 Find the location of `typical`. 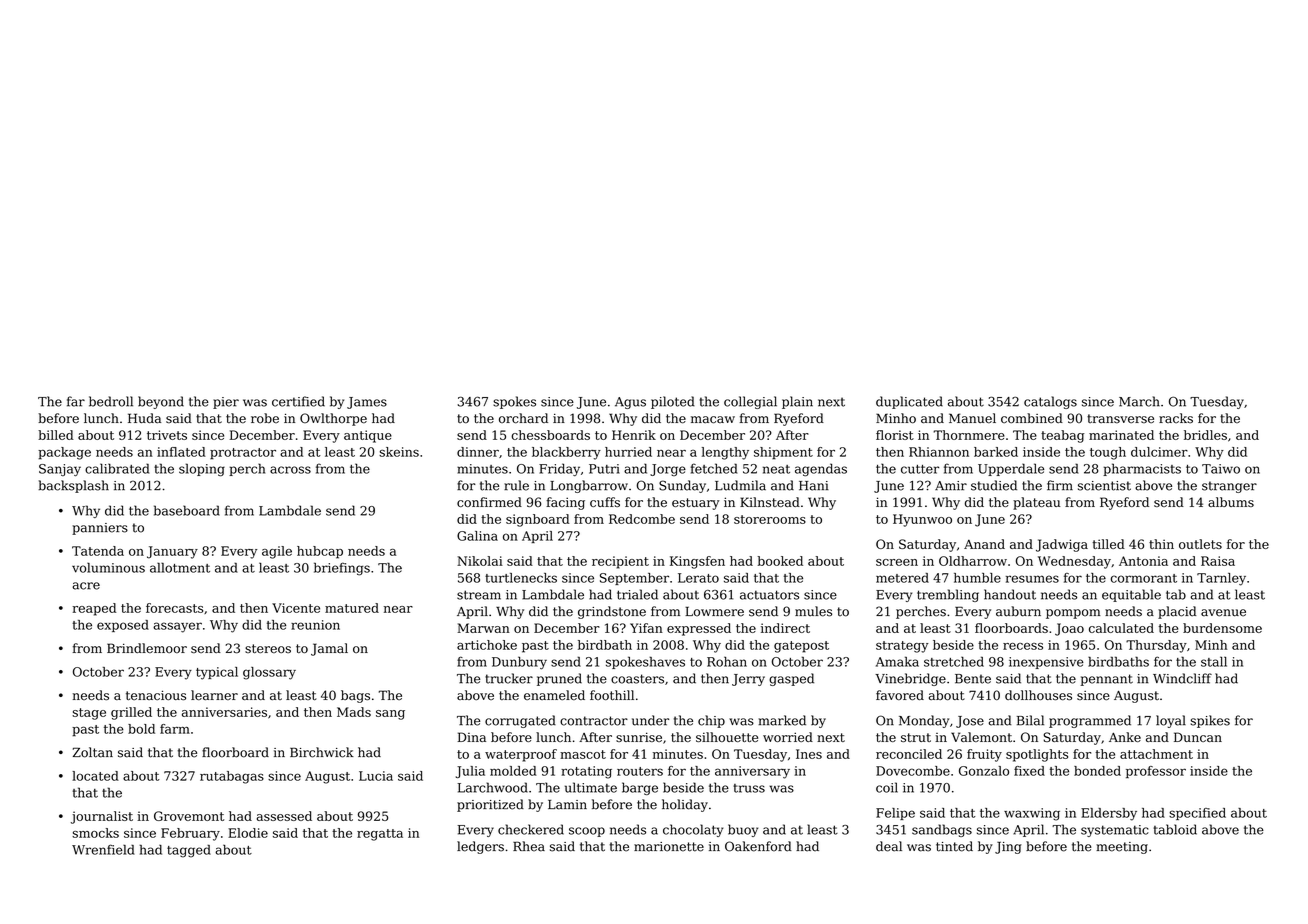

typical is located at coordinates (217, 673).
